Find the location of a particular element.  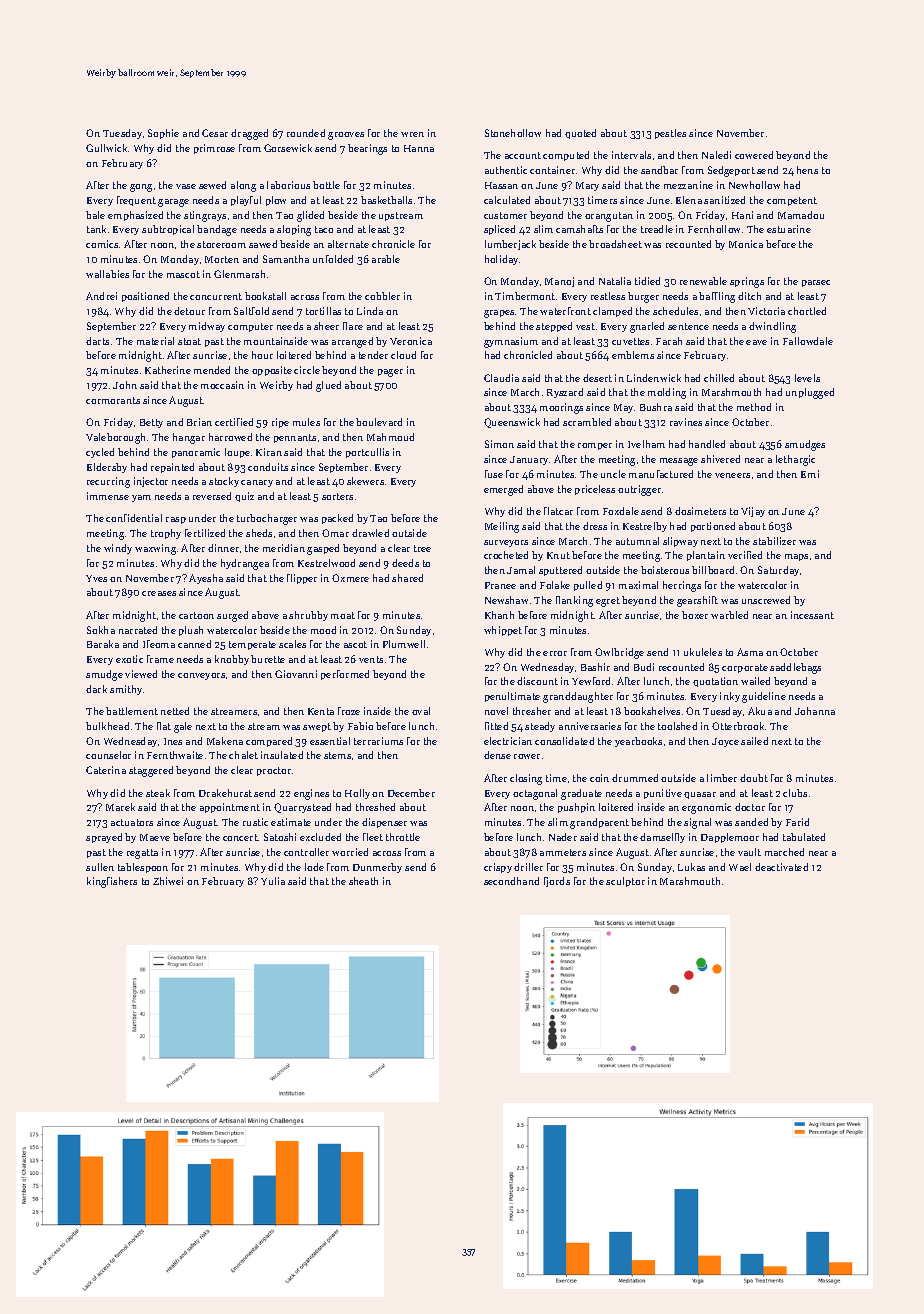

sheath is located at coordinates (363, 881).
